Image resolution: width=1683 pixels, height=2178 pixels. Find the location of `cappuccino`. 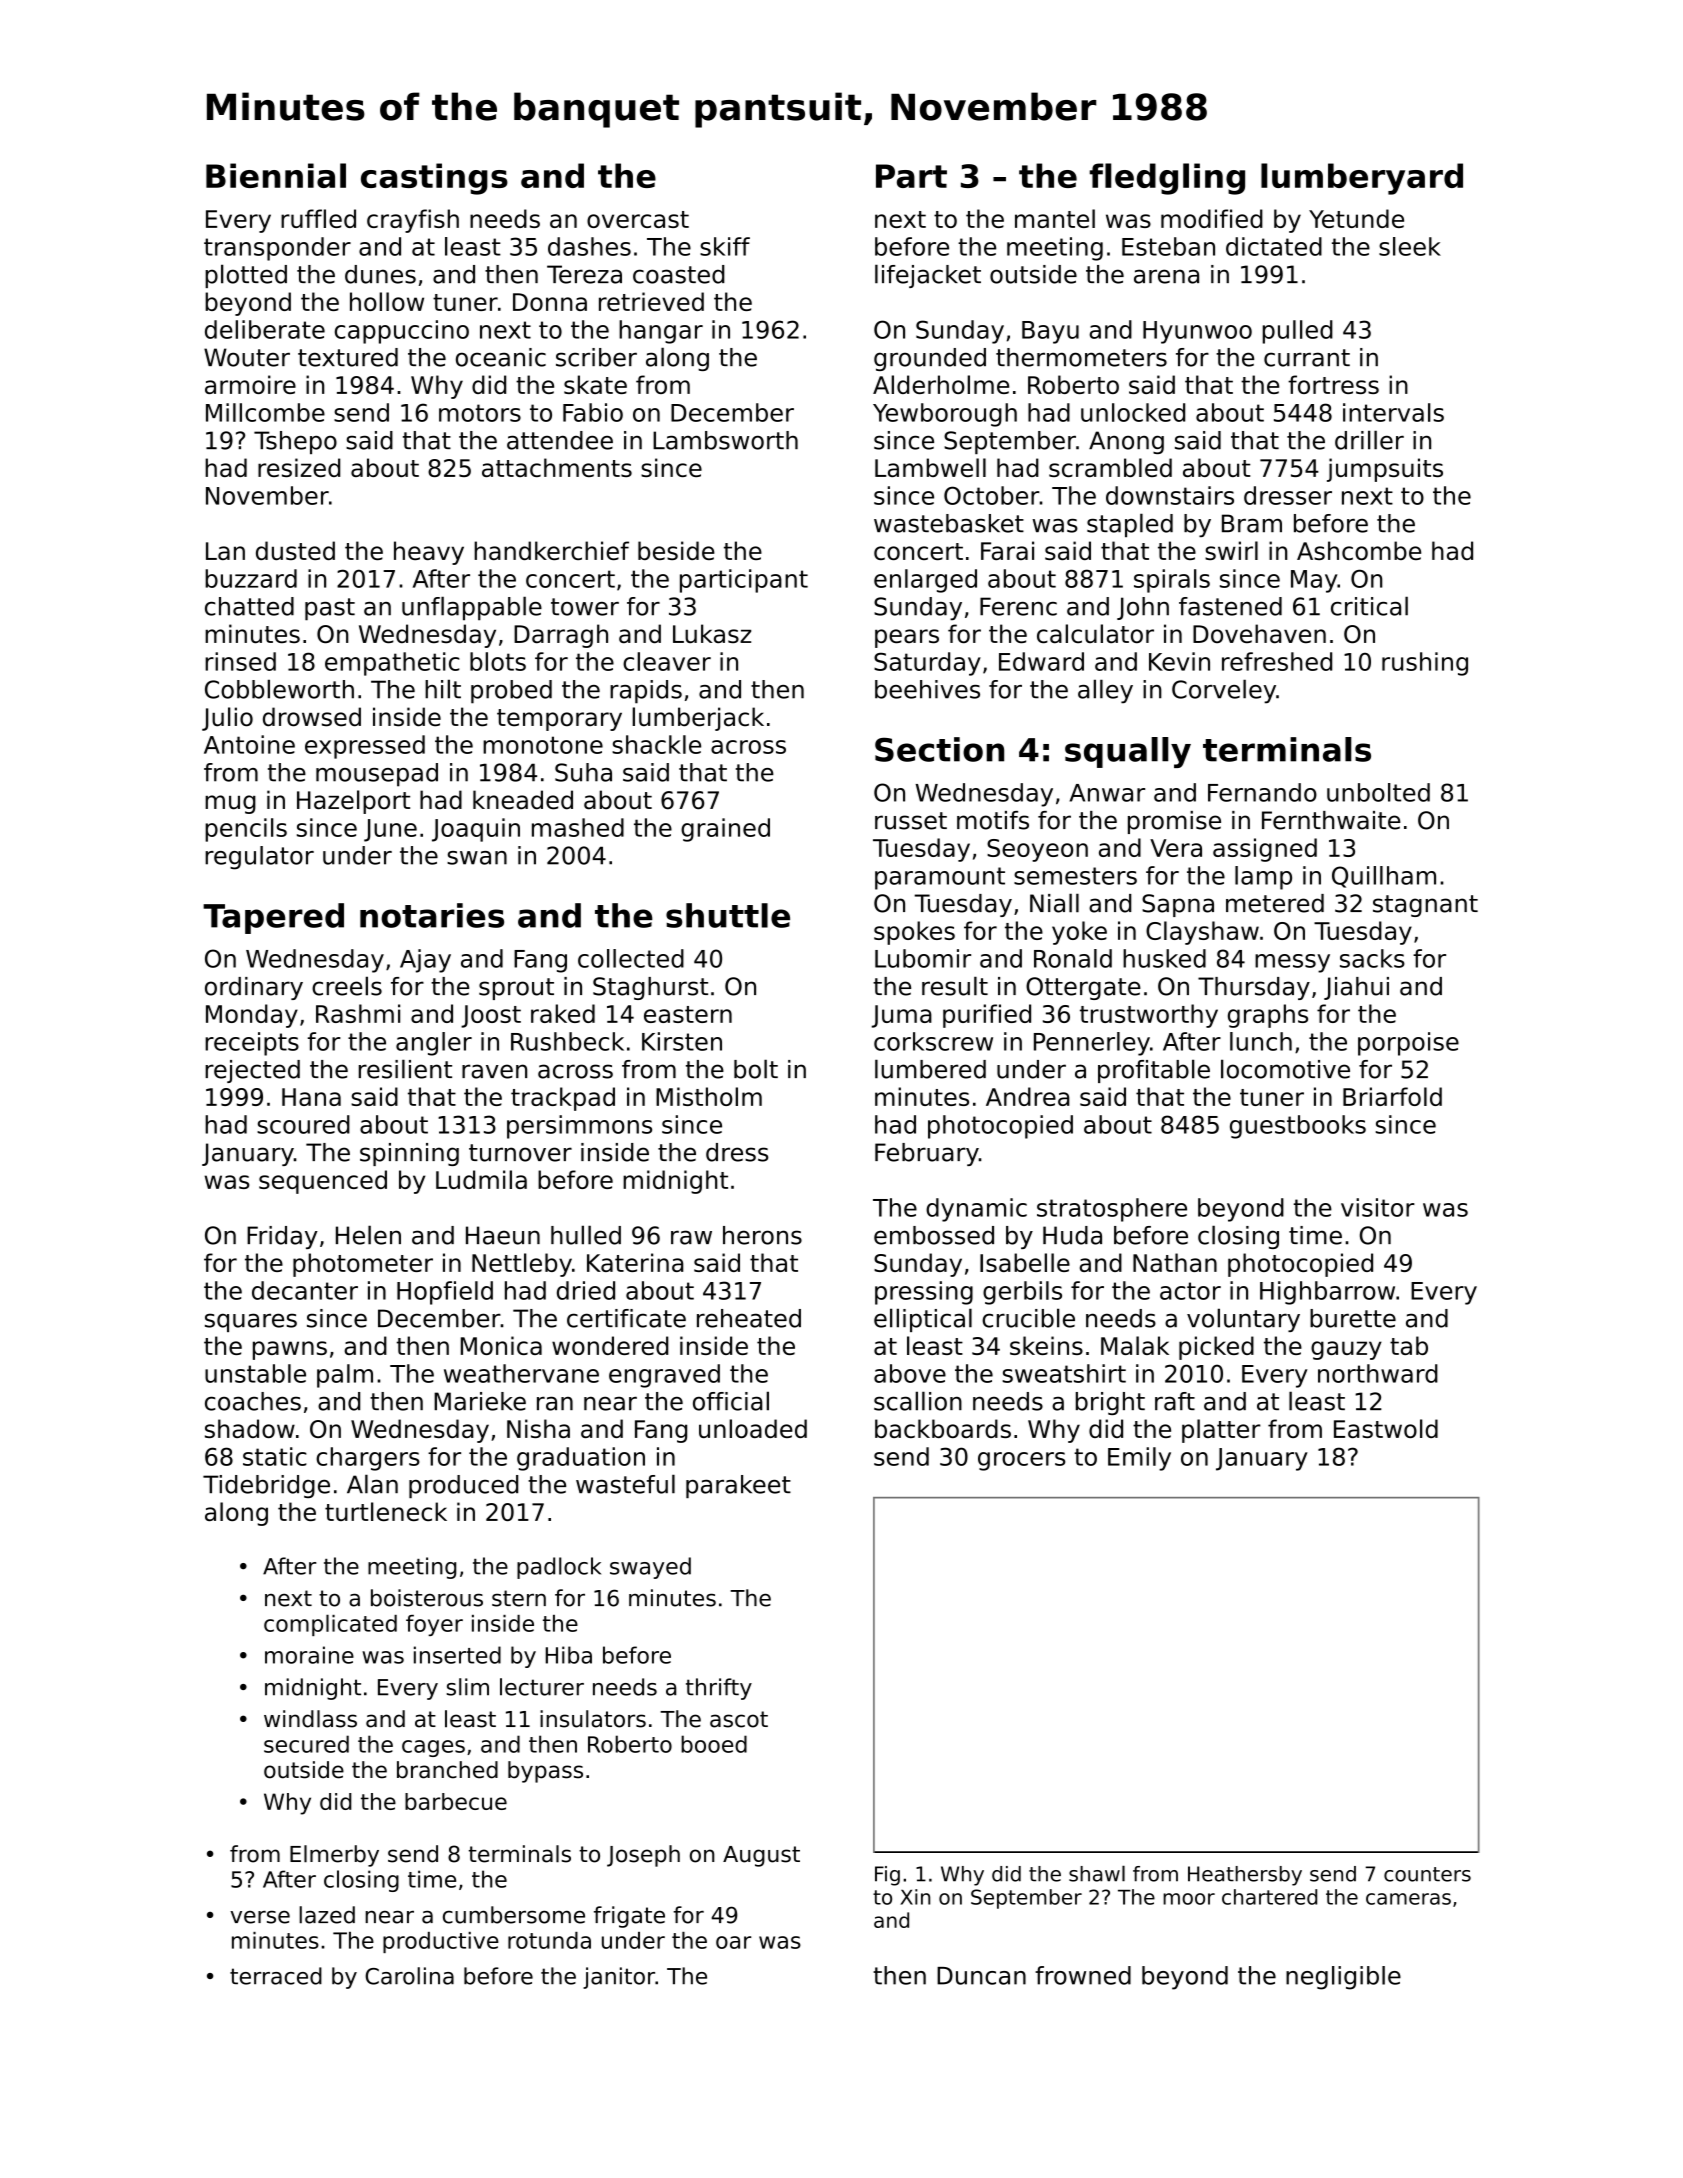

cappuccino is located at coordinates (402, 332).
